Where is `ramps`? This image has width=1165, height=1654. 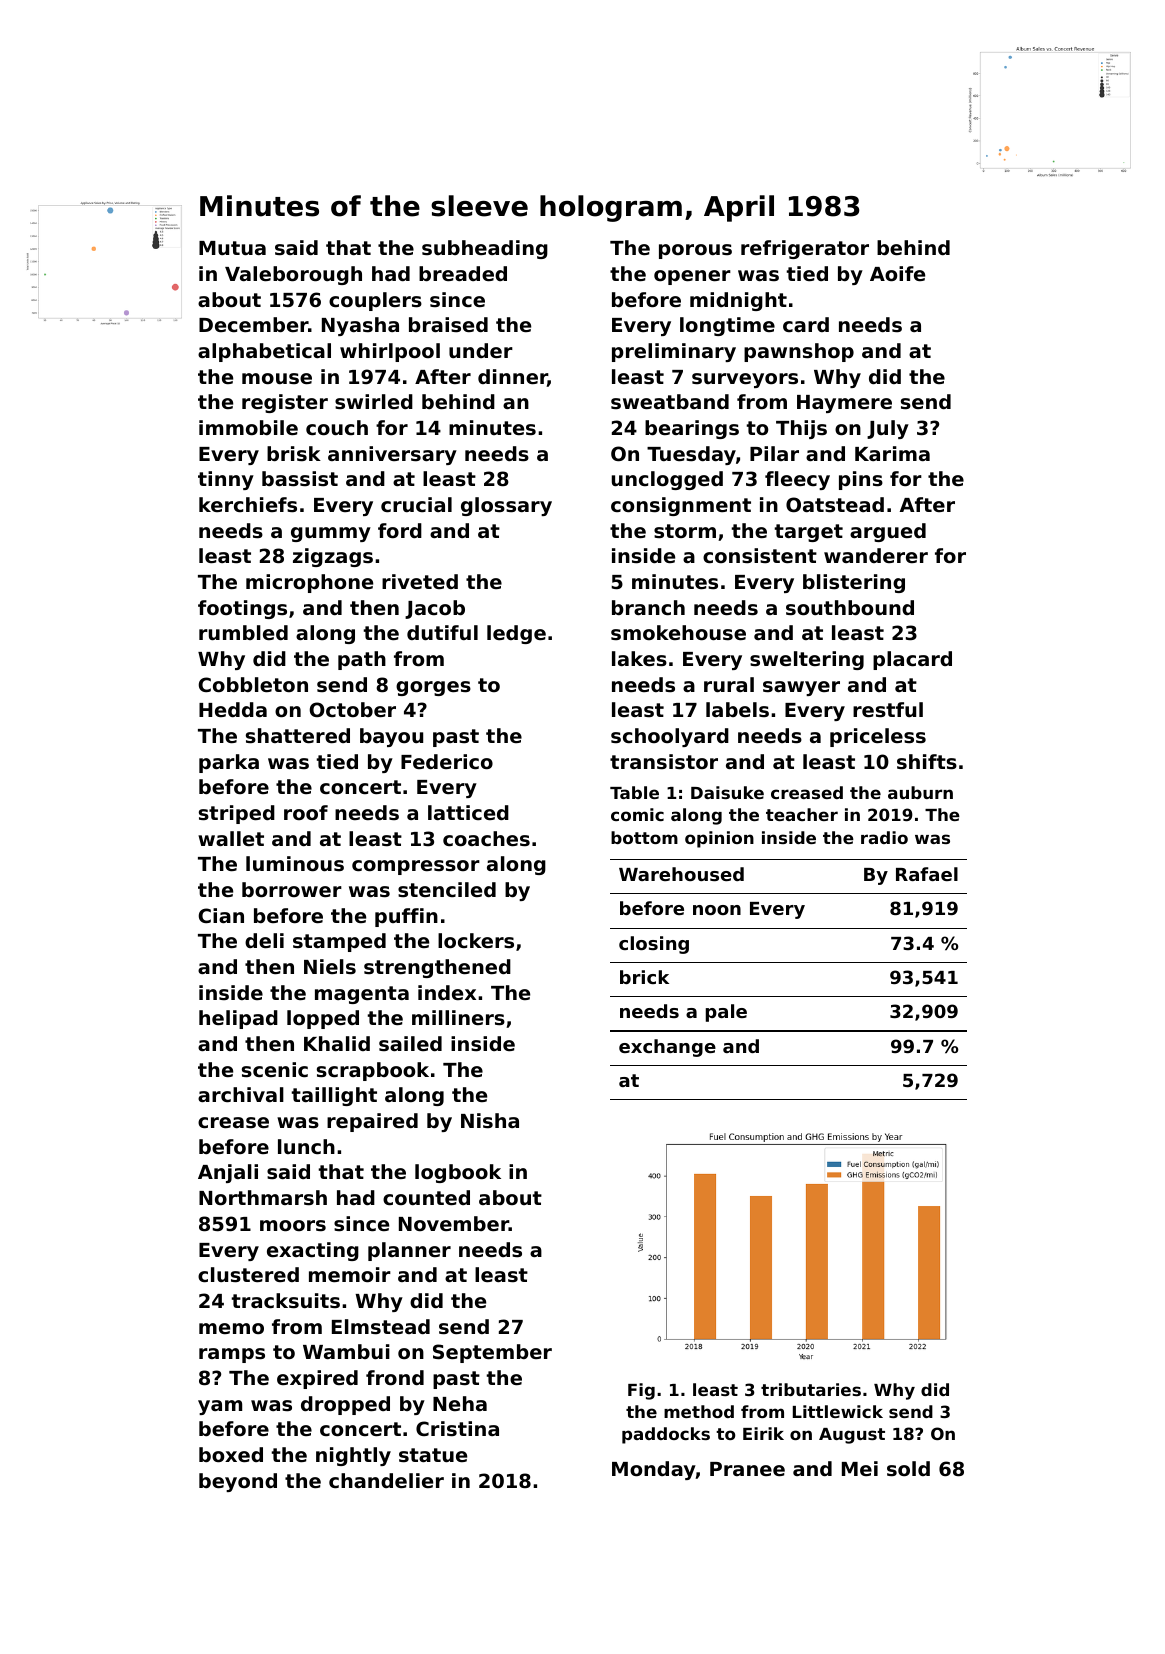 ramps is located at coordinates (232, 1355).
